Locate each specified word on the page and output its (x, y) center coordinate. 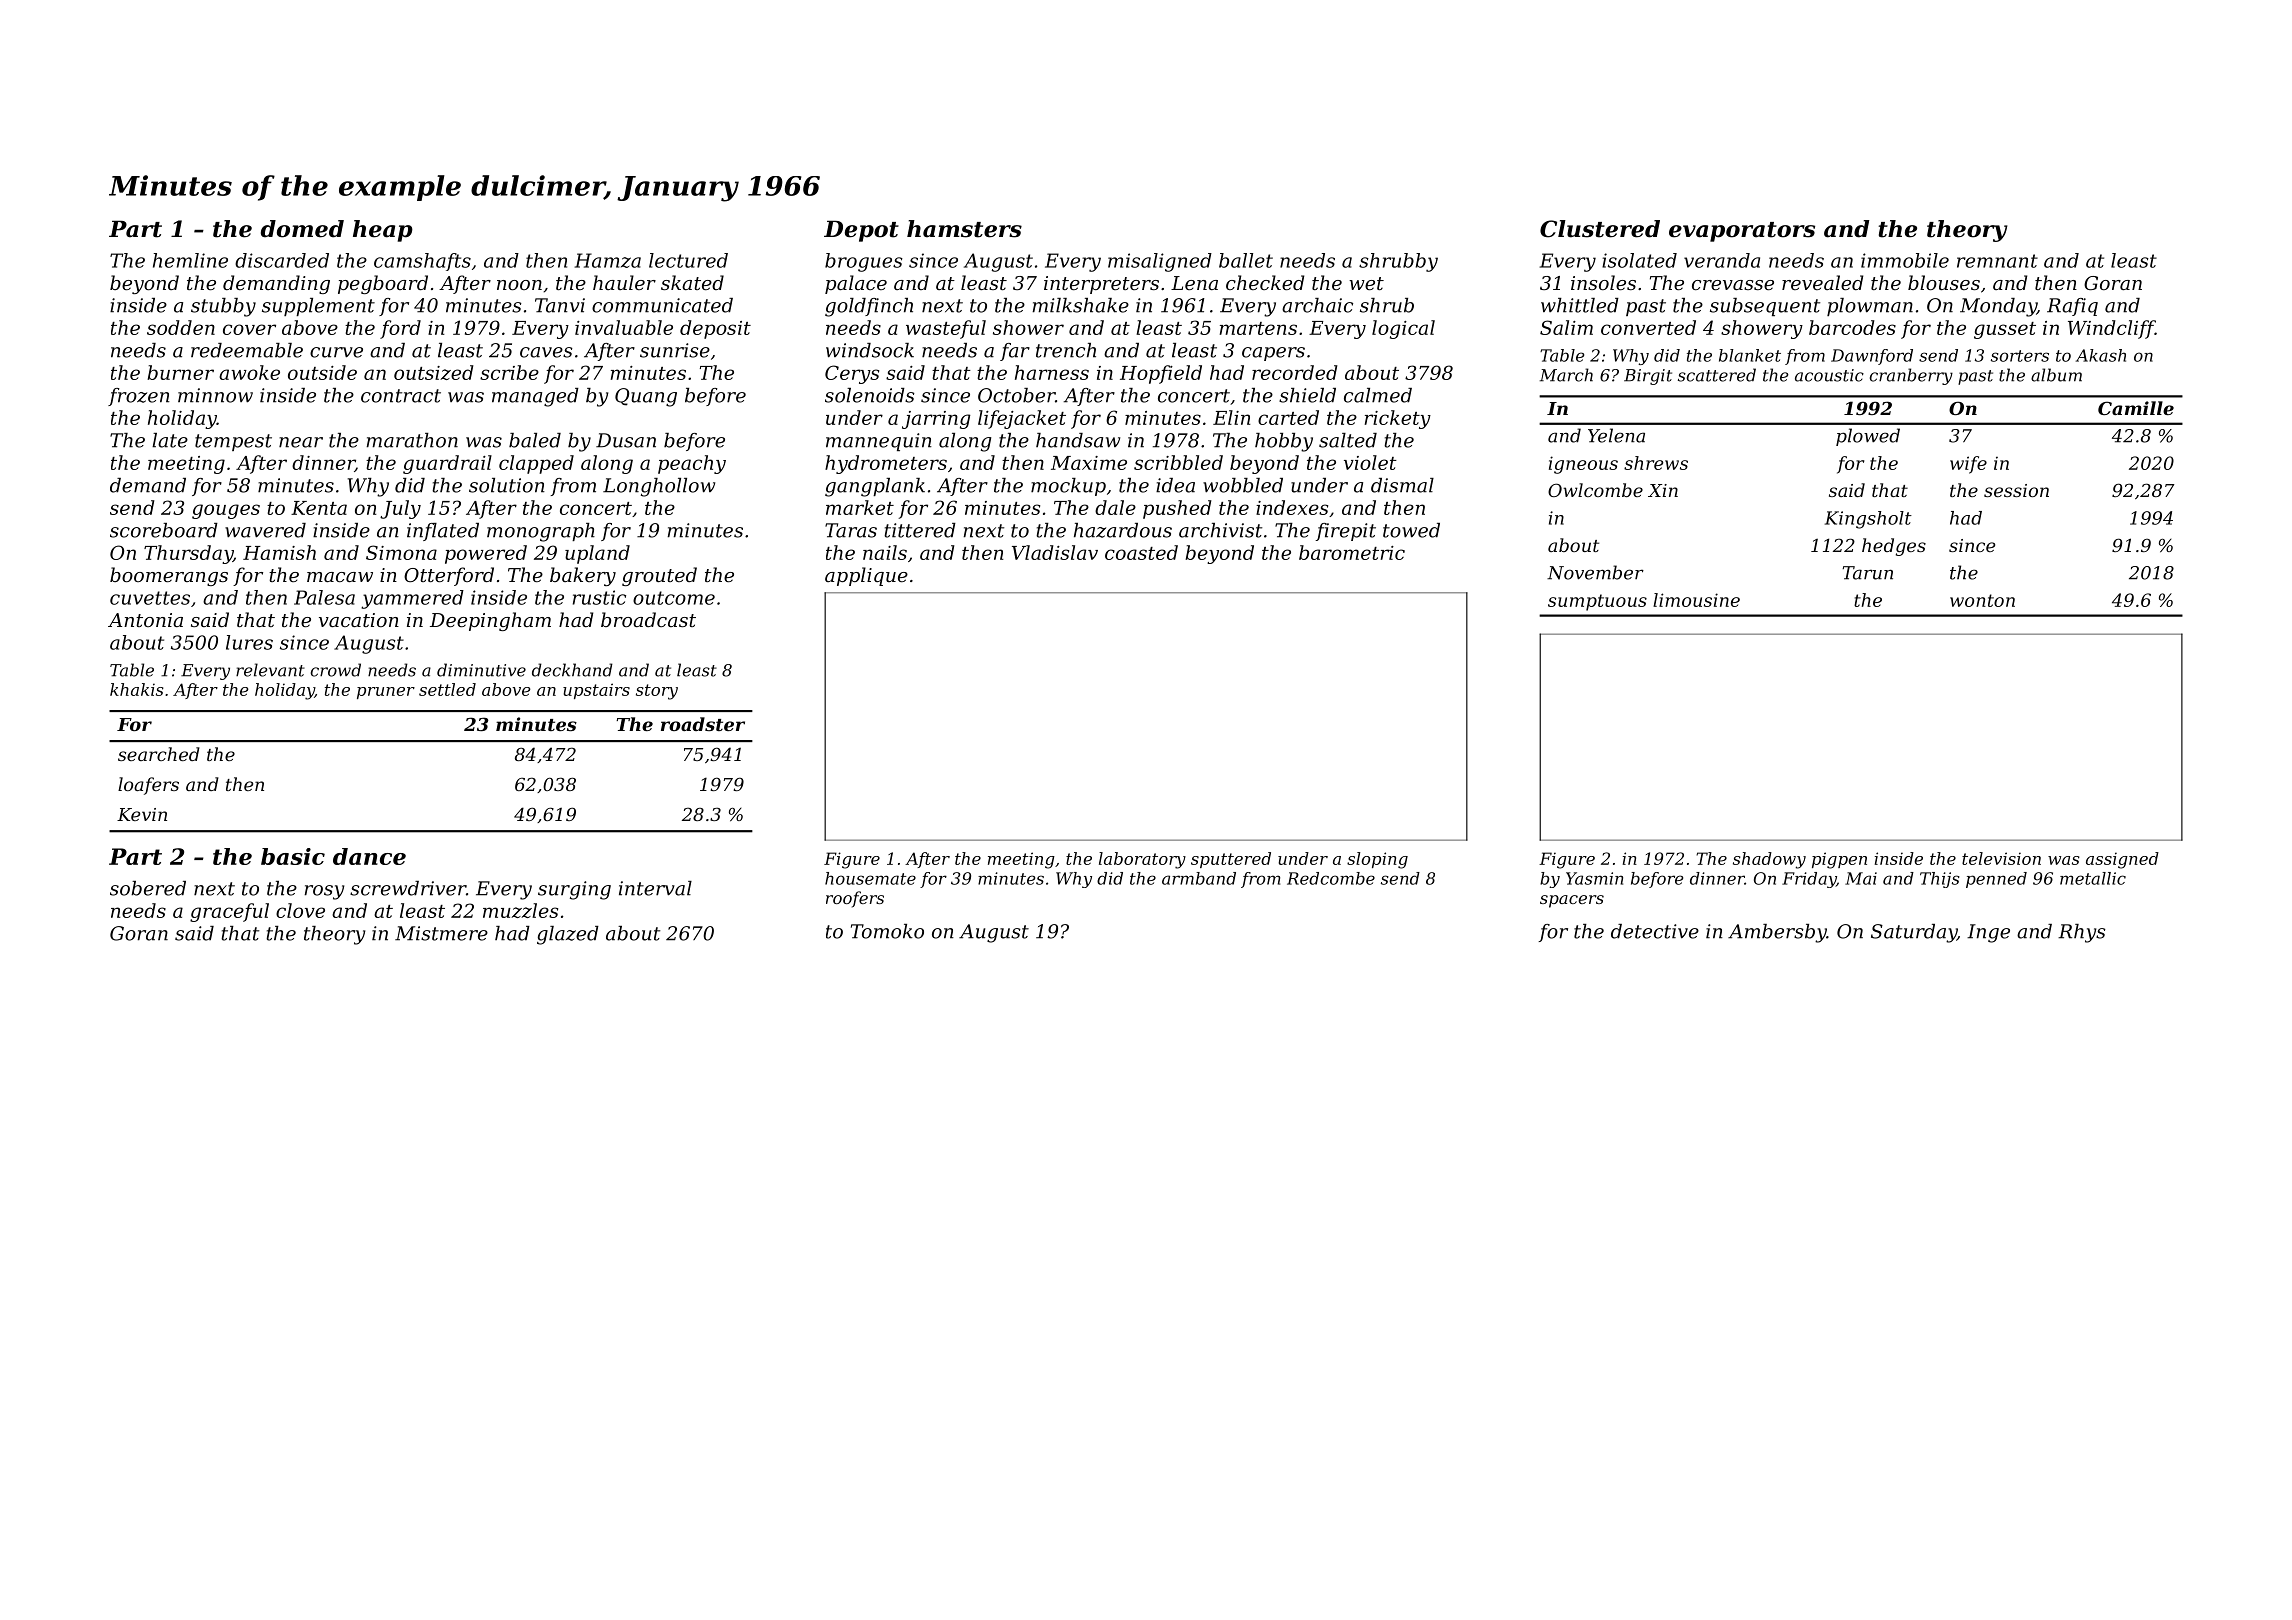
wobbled (1243, 485)
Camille (2136, 408)
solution (507, 485)
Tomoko (887, 931)
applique (866, 576)
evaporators (1742, 232)
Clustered (1600, 229)
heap (383, 231)
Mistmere (441, 933)
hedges (1894, 547)
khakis (137, 689)
